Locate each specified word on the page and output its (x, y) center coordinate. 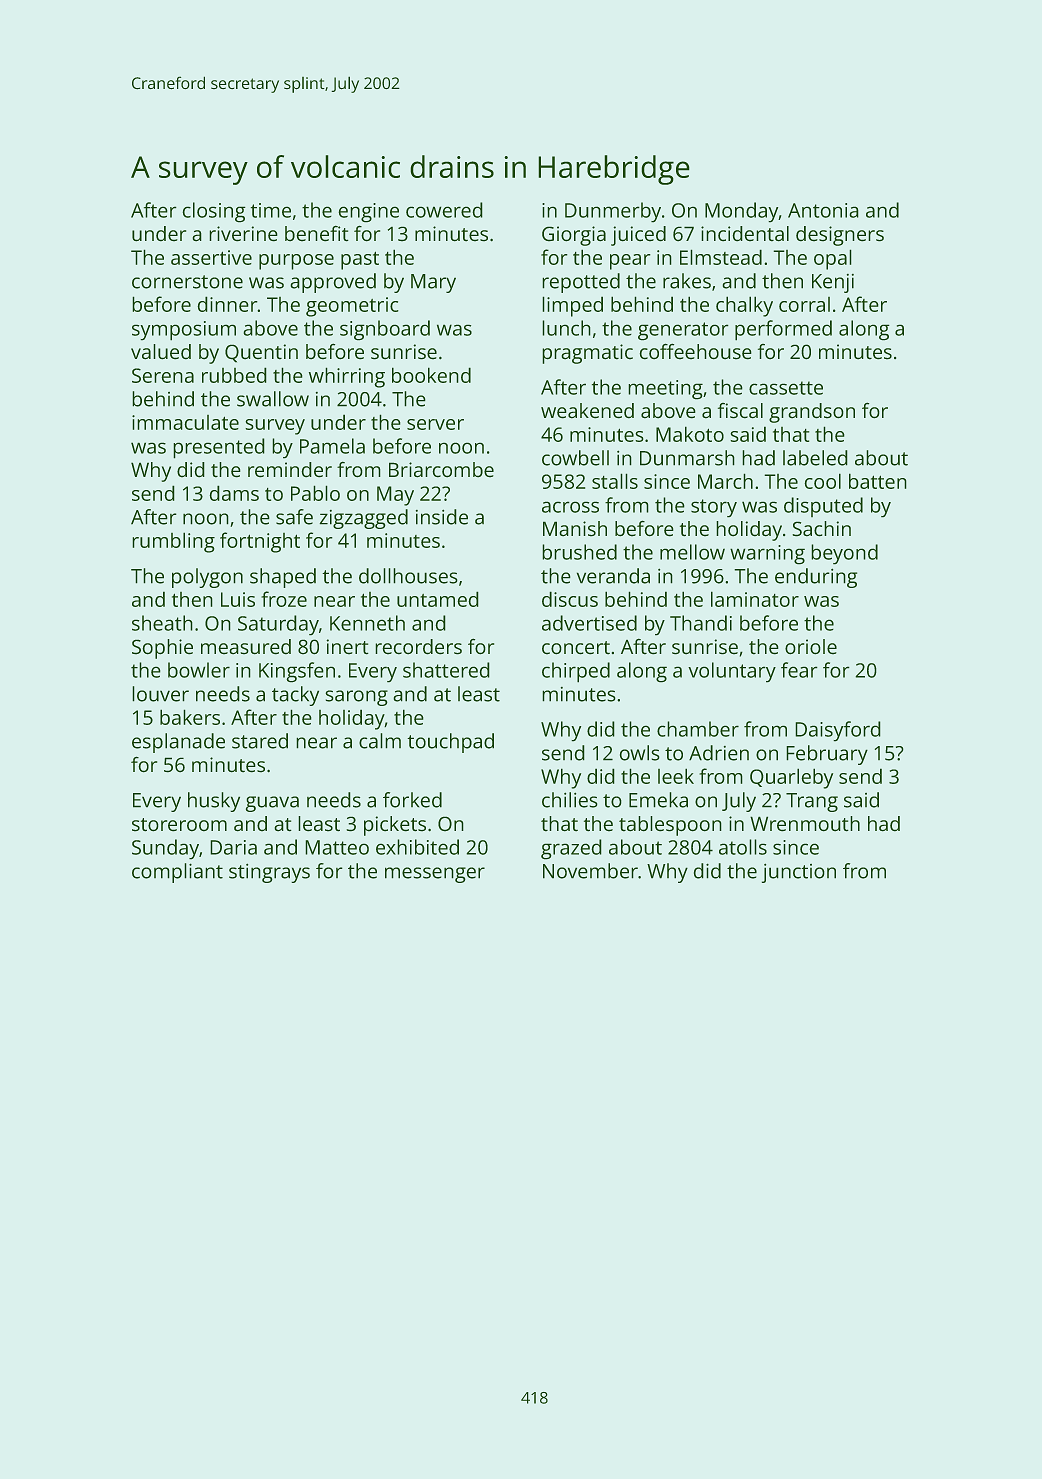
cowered (444, 210)
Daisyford (838, 731)
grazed (571, 849)
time (271, 210)
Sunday (165, 849)
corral (804, 304)
